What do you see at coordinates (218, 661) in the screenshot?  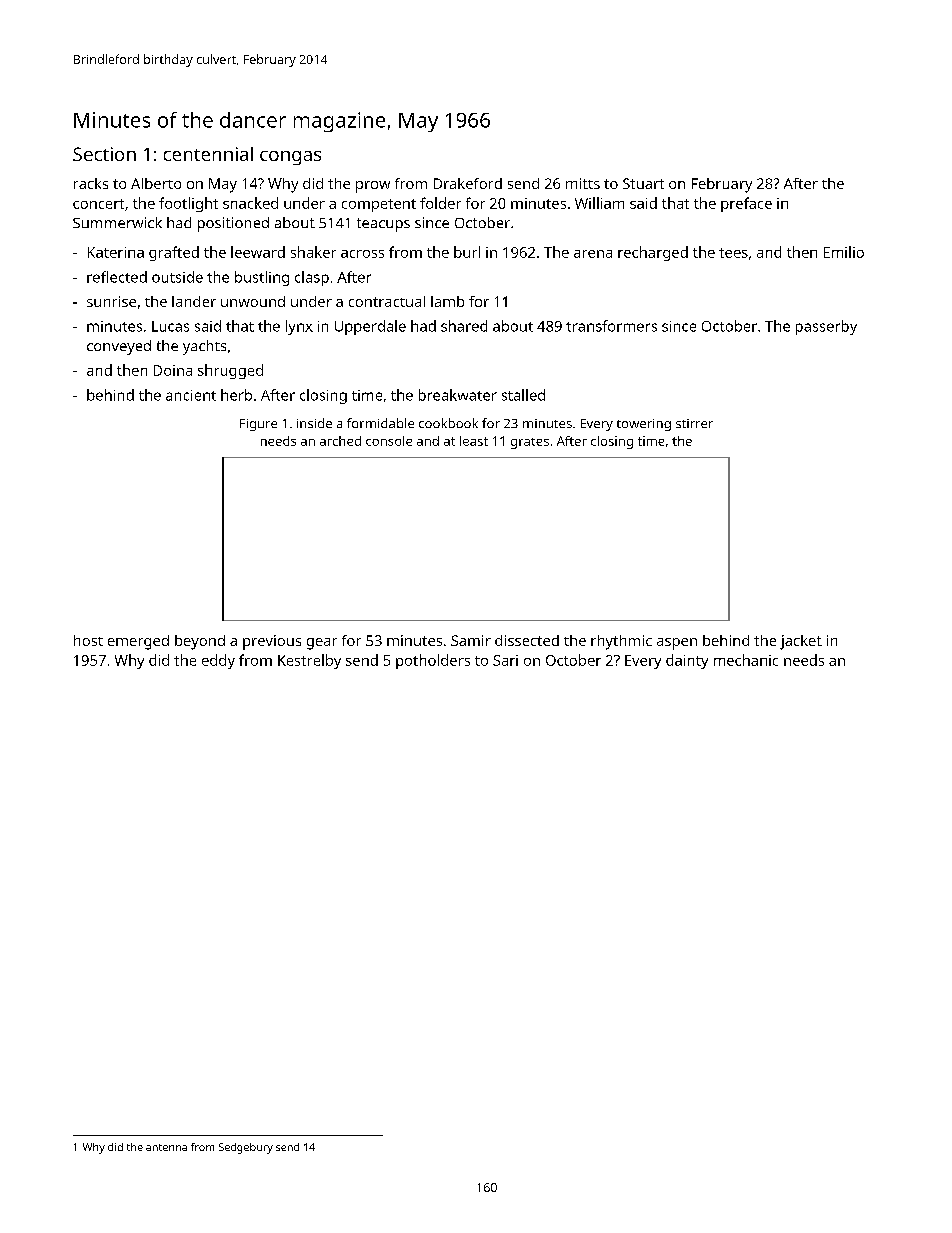 I see `eddy` at bounding box center [218, 661].
